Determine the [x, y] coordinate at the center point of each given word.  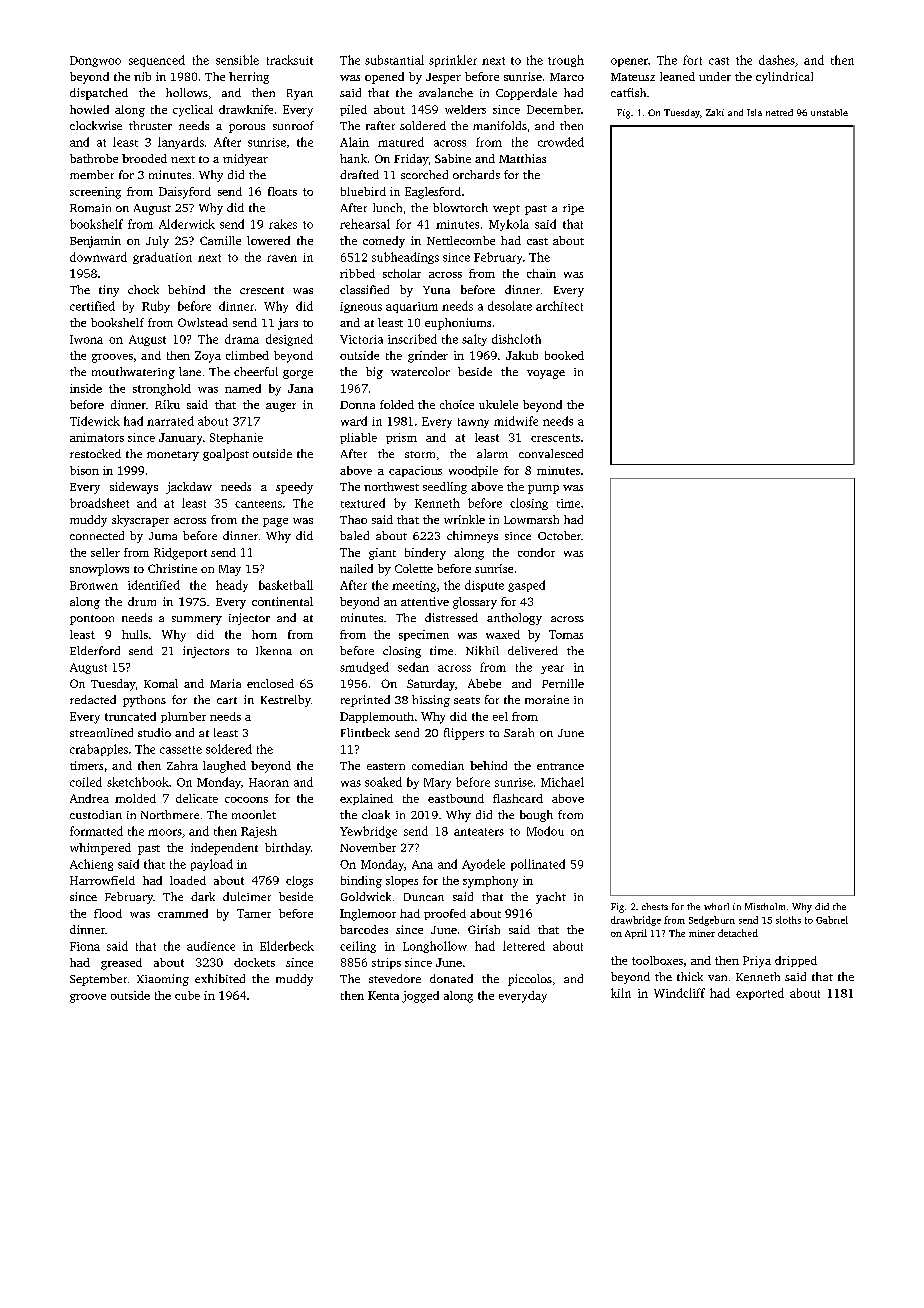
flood [108, 913]
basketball [286, 585]
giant [382, 554]
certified [92, 306]
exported [760, 994]
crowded [561, 142]
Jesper [443, 78]
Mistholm [765, 906]
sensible [237, 60]
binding [361, 882]
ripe [573, 209]
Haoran [269, 782]
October [559, 535]
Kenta [383, 995]
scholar [402, 273]
